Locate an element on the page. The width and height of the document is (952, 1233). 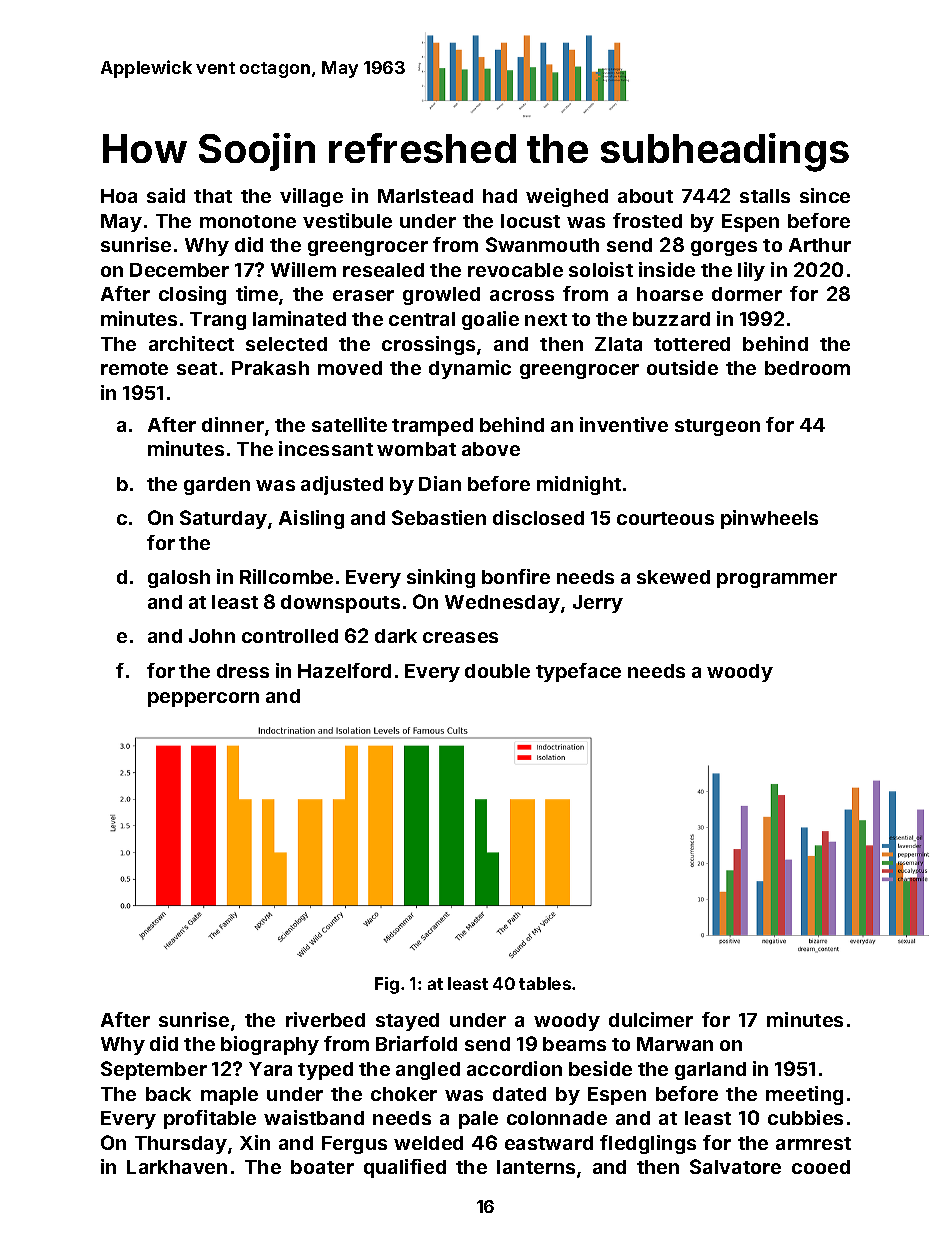
fledglings is located at coordinates (648, 1144).
